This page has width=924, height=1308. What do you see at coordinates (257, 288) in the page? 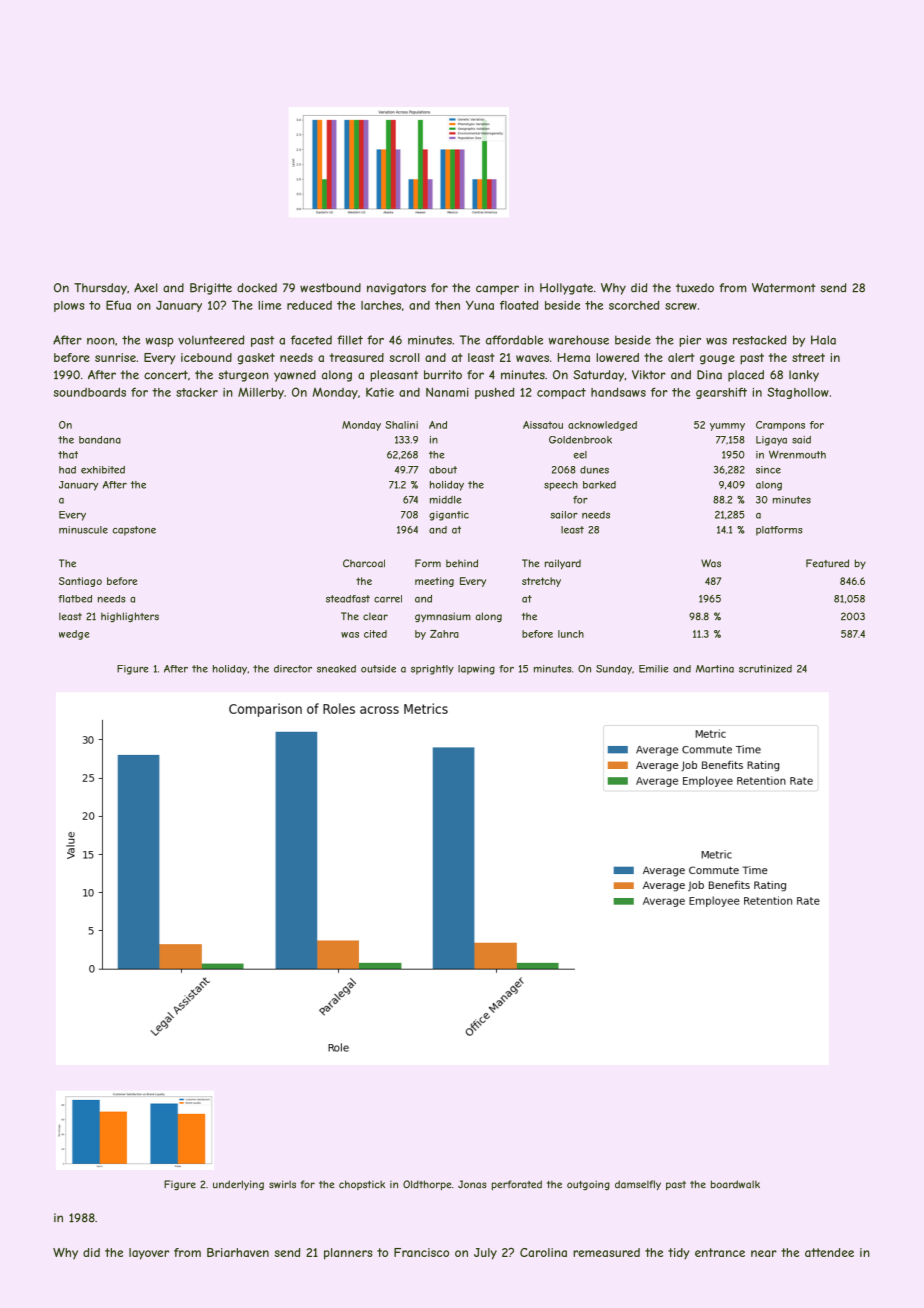
I see `docked` at bounding box center [257, 288].
